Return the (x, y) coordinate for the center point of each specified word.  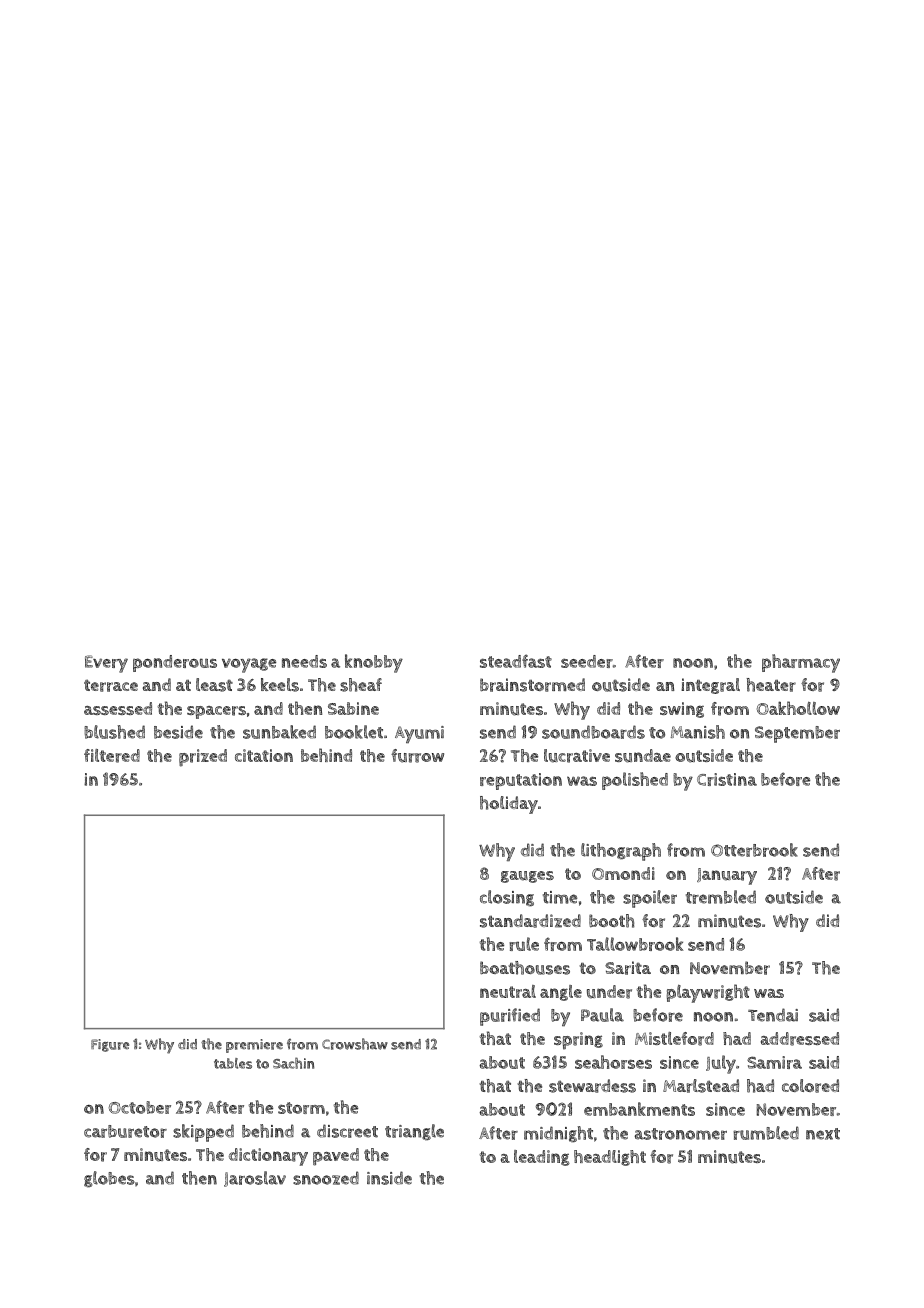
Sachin (293, 1063)
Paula (602, 1015)
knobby (374, 663)
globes (109, 1179)
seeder (587, 661)
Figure (110, 1045)
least (214, 685)
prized (203, 758)
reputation (521, 781)
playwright (708, 993)
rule (524, 944)
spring (578, 1041)
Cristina (727, 779)
